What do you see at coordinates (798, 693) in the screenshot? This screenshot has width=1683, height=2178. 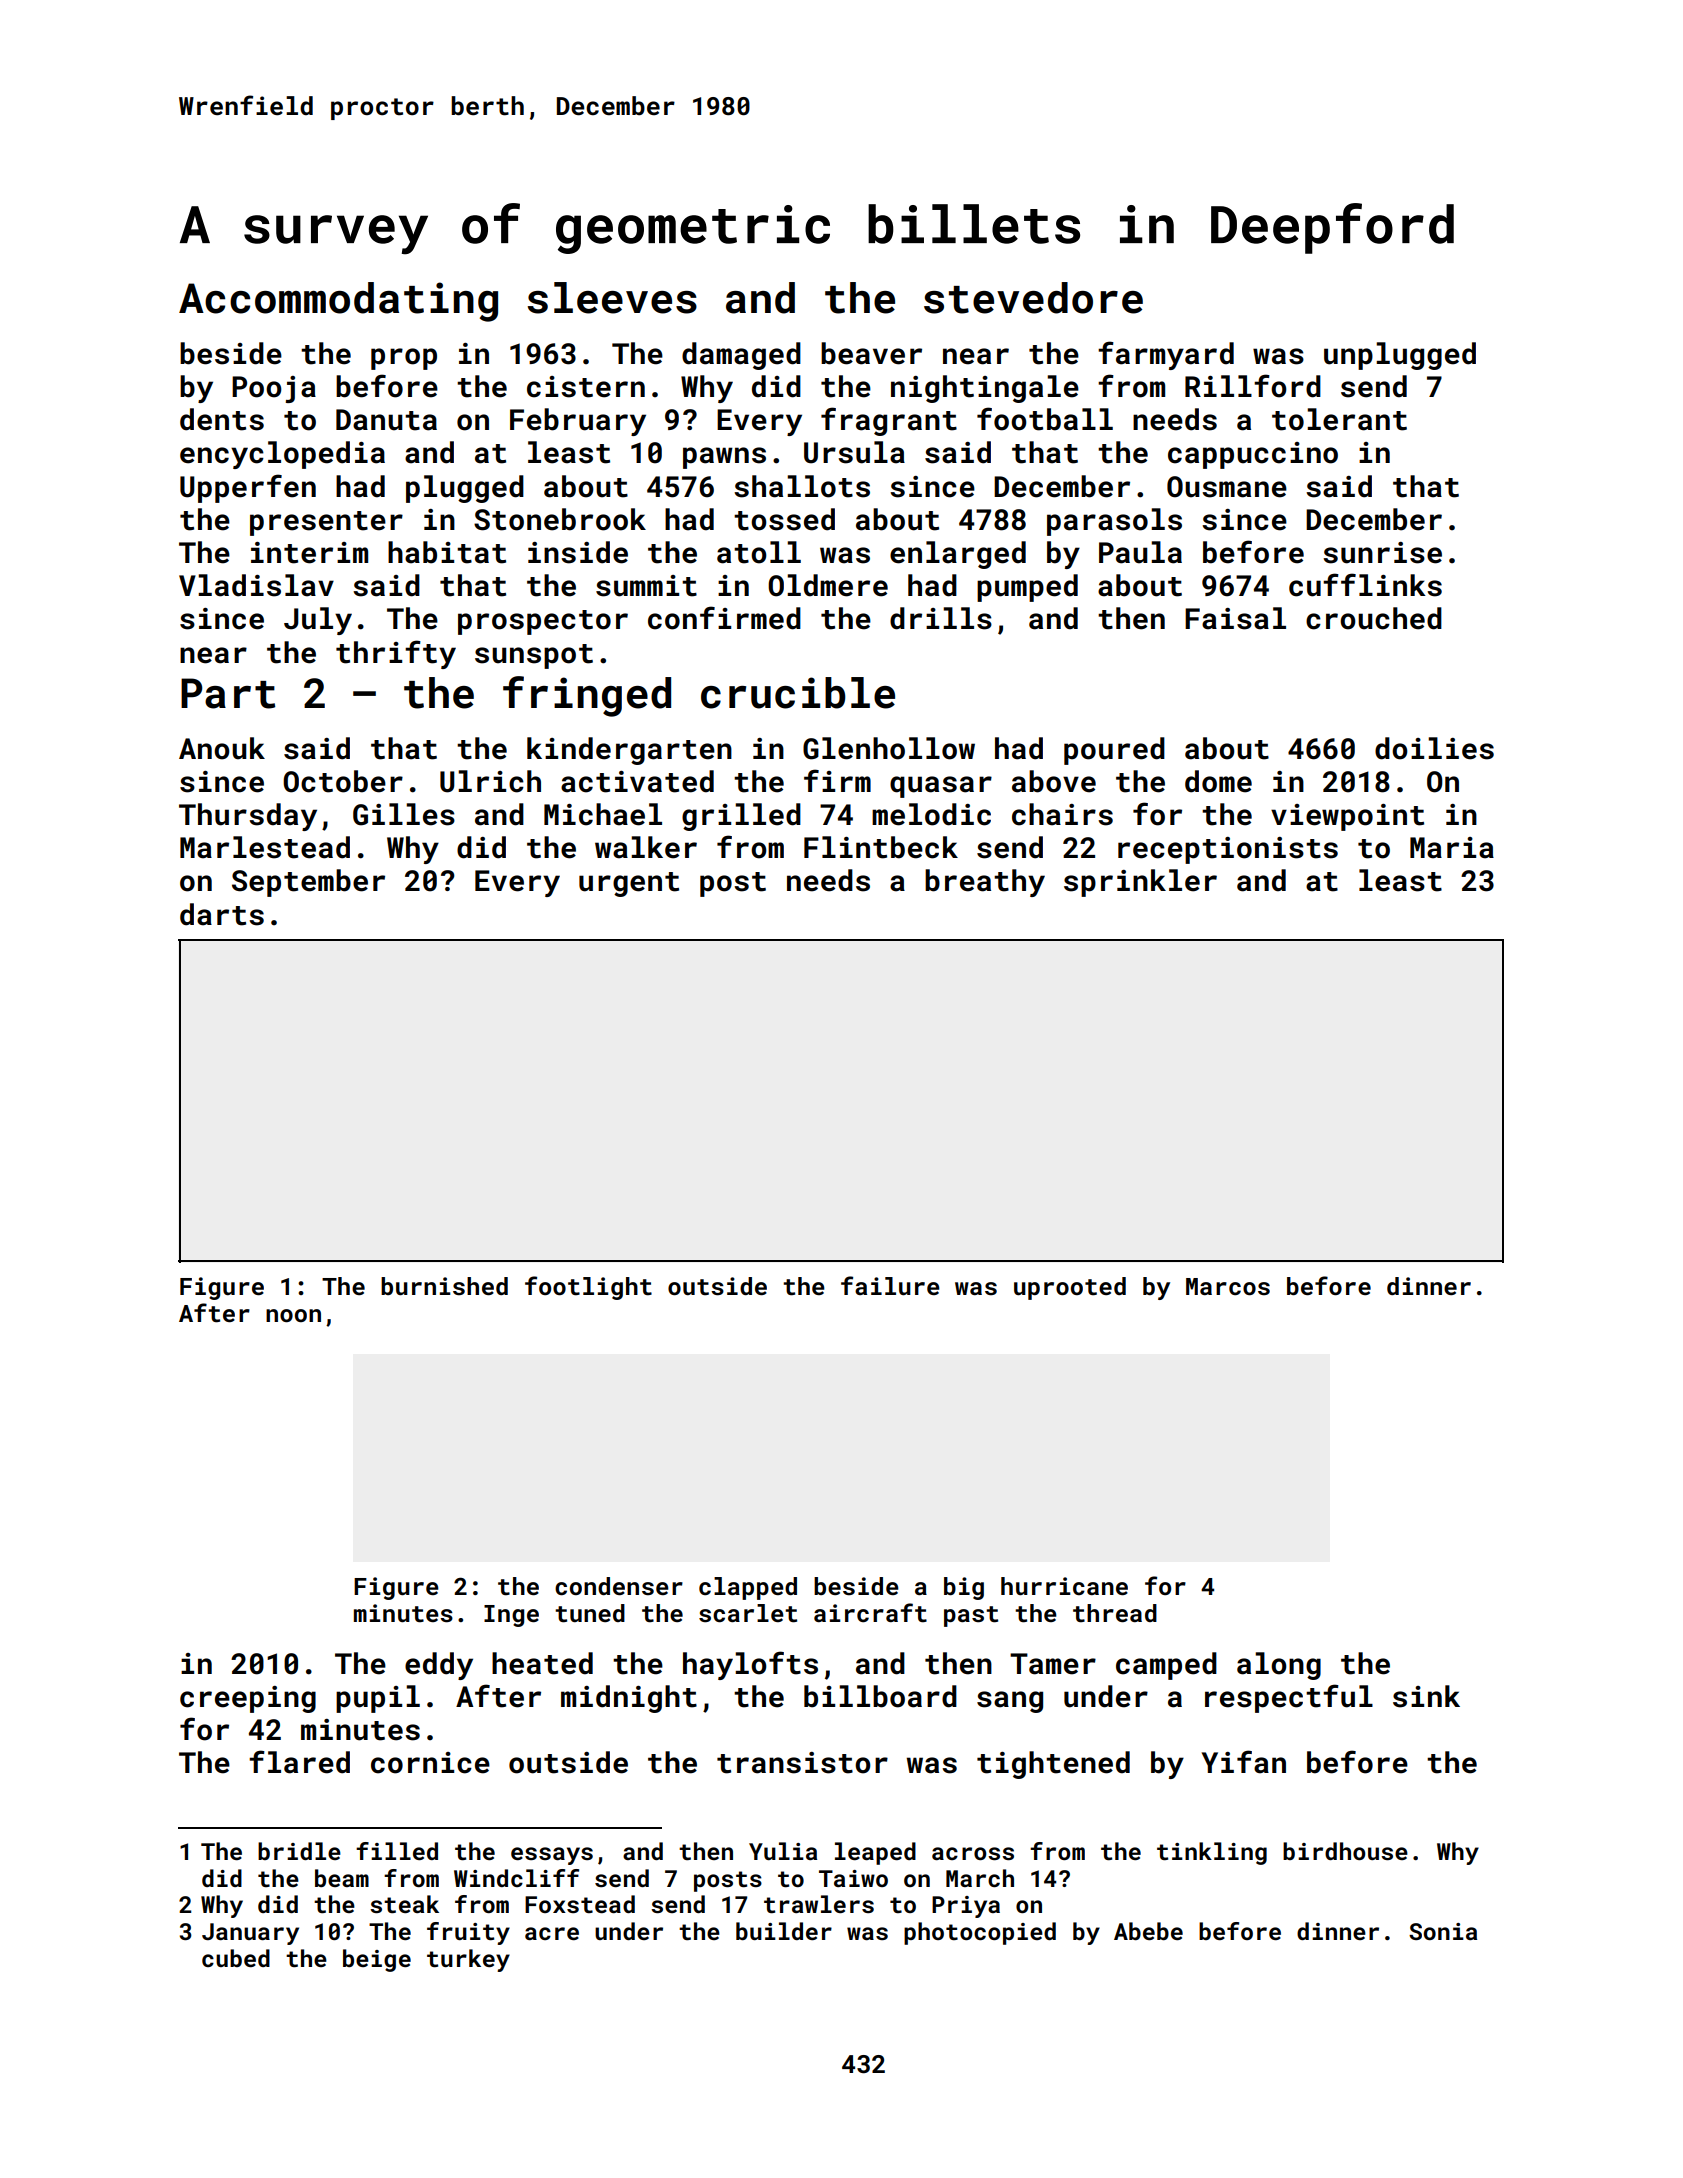 I see `crucible` at bounding box center [798, 693].
